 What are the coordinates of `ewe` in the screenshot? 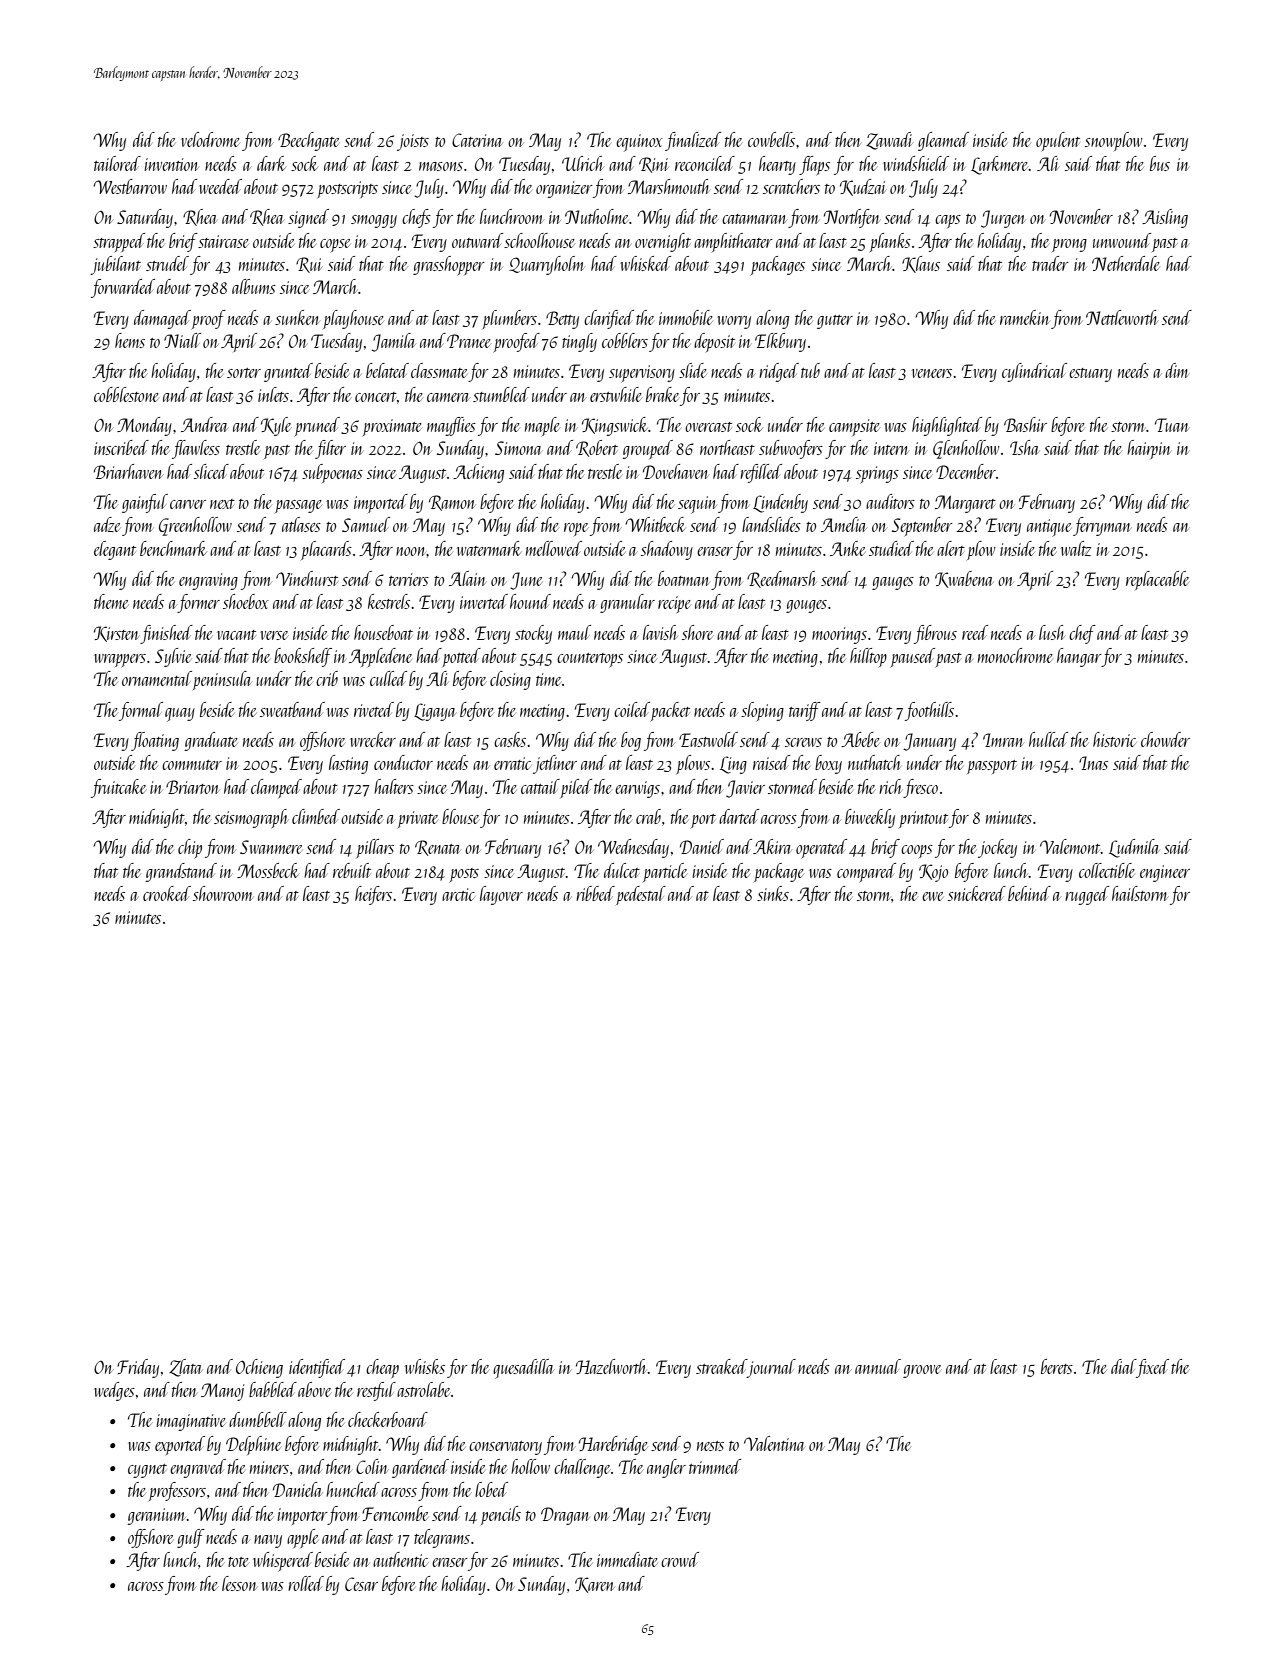 It's located at (932, 896).
